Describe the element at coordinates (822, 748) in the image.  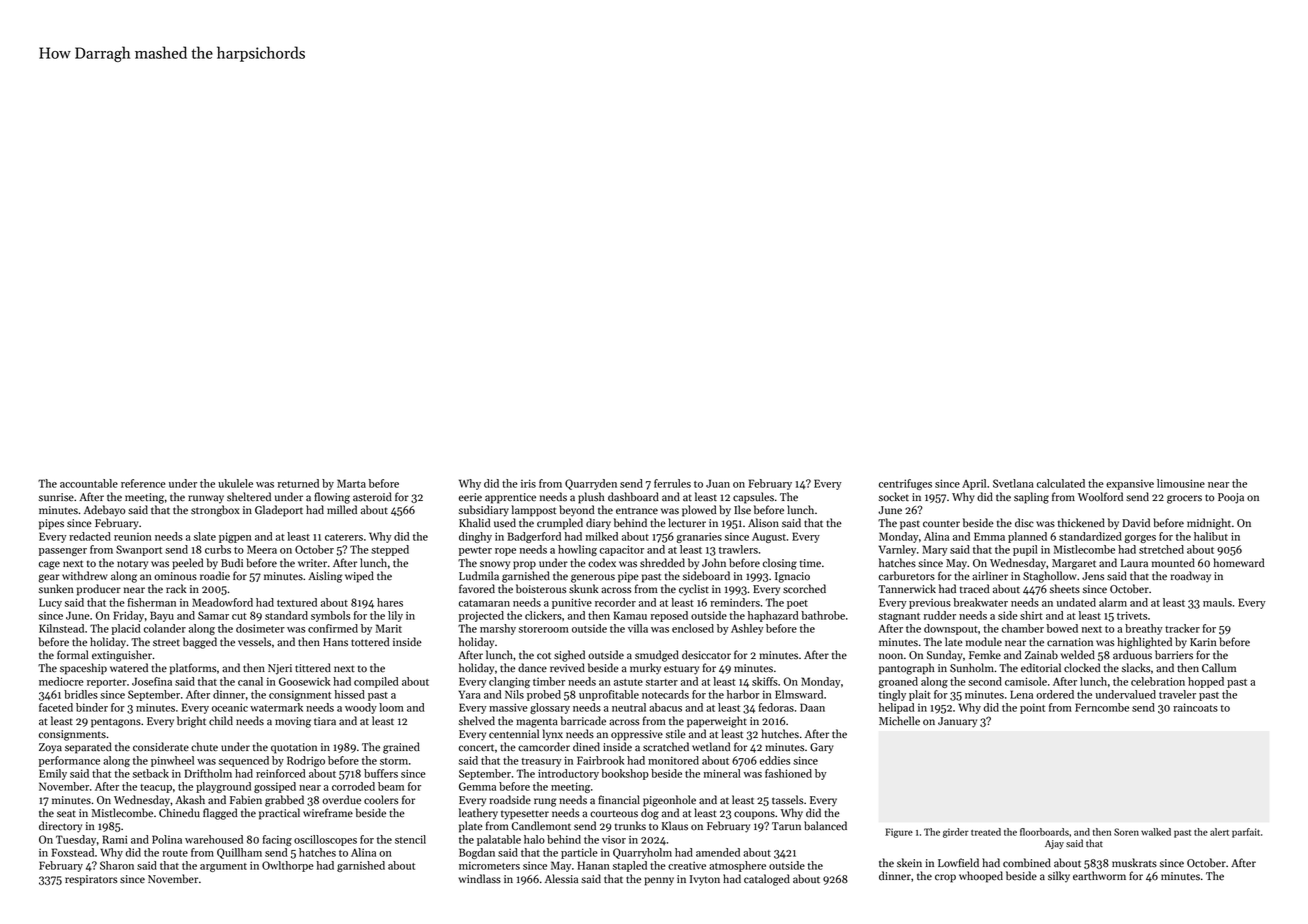
I see `Gary` at that location.
